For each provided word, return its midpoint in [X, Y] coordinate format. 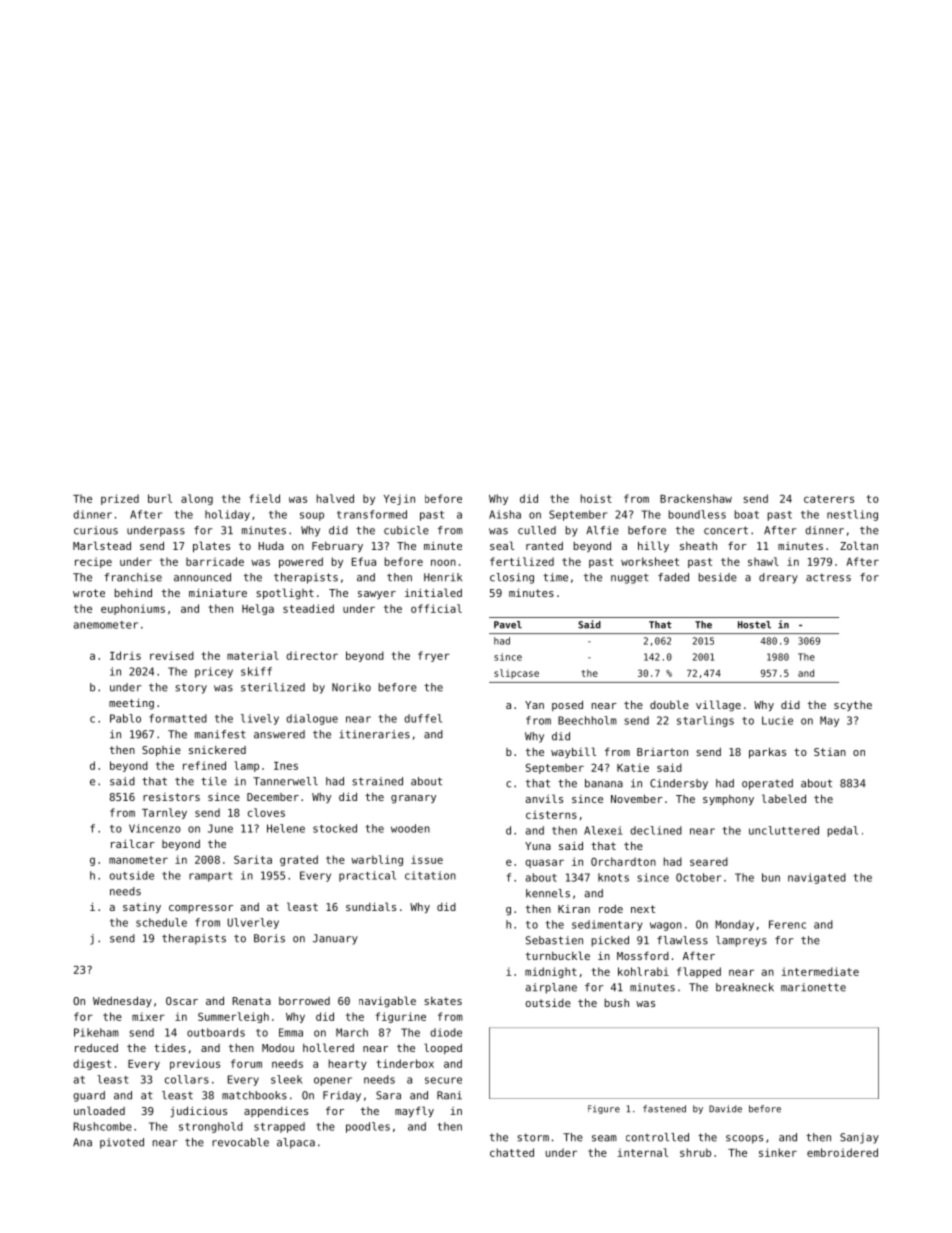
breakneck [745, 987]
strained [377, 781]
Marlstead [102, 545]
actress [828, 577]
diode [446, 1032]
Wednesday [122, 1001]
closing [512, 578]
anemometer [106, 625]
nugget [630, 578]
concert [726, 530]
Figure [604, 1109]
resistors [171, 797]
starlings [705, 721]
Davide [725, 1109]
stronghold [211, 1127]
